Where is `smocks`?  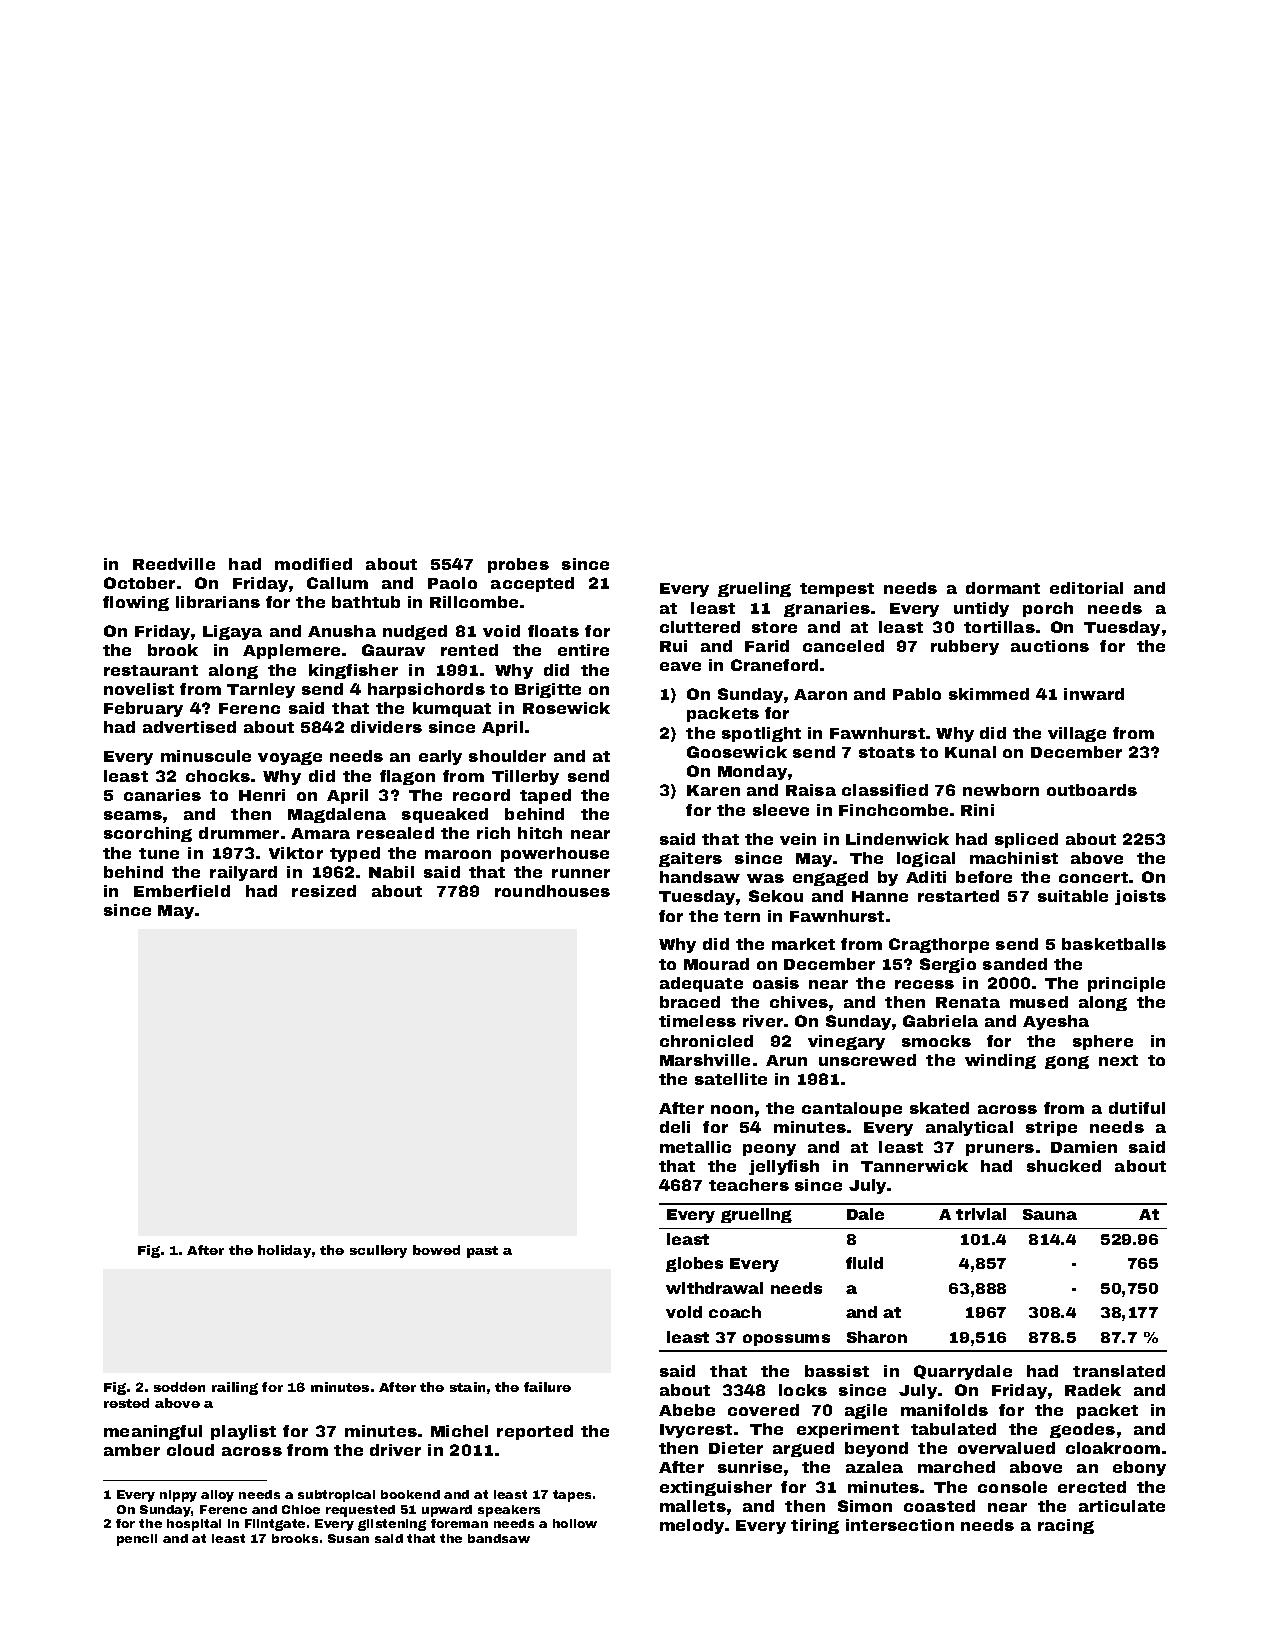
smocks is located at coordinates (936, 1041).
